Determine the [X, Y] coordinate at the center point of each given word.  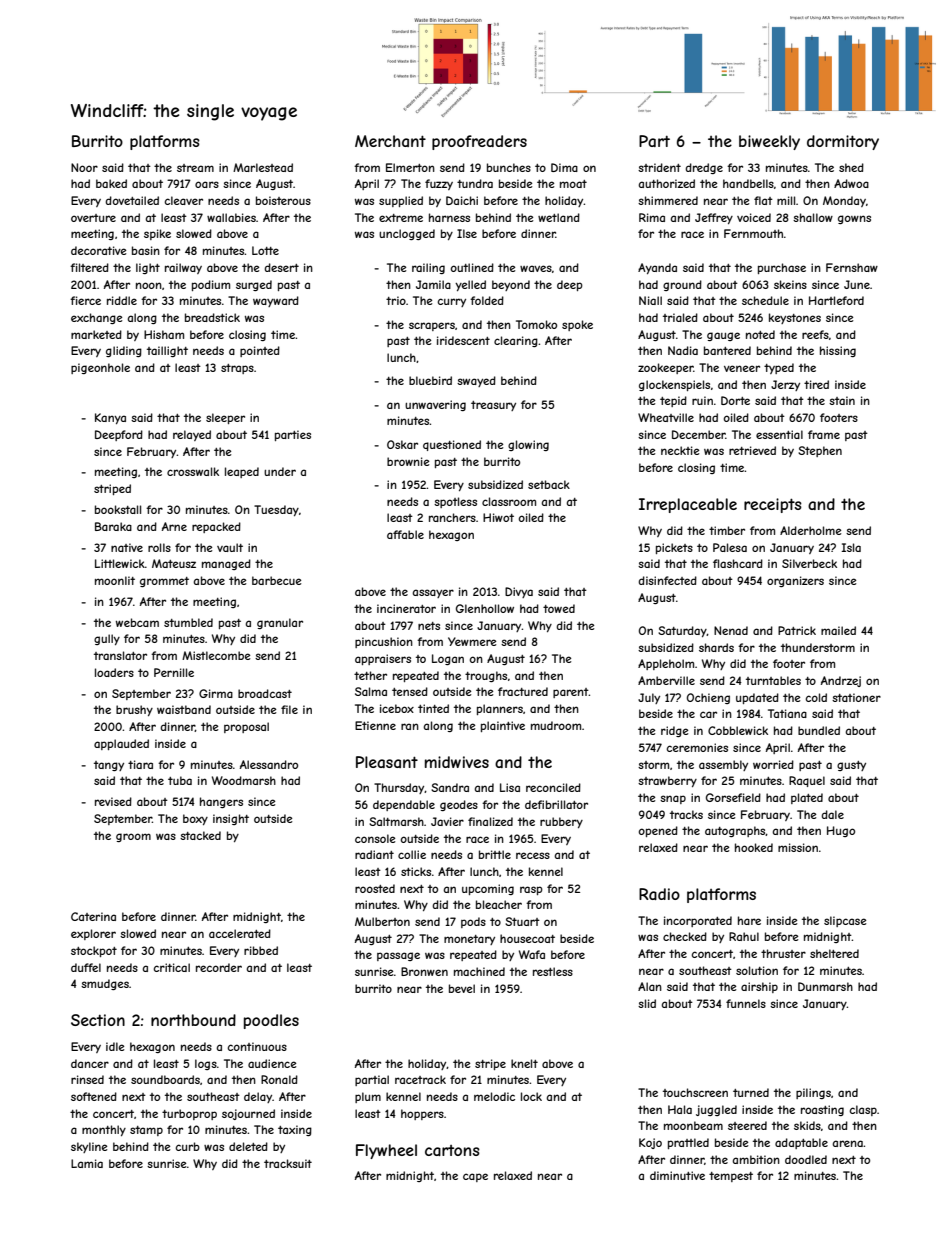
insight [231, 819]
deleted [248, 1146]
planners [500, 709]
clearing [516, 341]
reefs [815, 334]
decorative [98, 250]
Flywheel [386, 1151]
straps [237, 369]
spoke [577, 325]
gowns [854, 219]
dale [832, 814]
